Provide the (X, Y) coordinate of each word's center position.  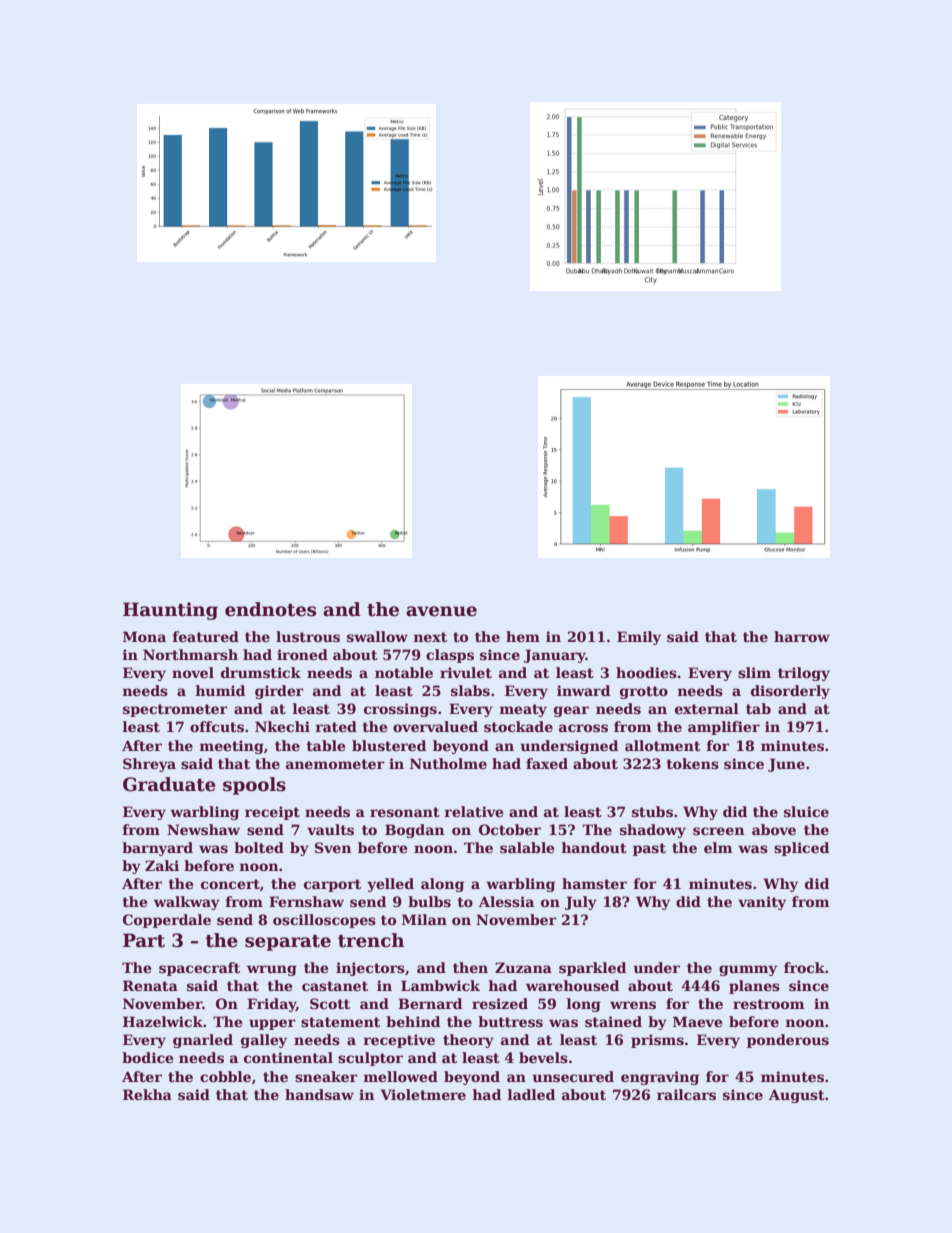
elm (718, 847)
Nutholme (448, 763)
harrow (802, 636)
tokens (692, 763)
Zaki (162, 865)
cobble (225, 1076)
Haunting (170, 611)
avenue (441, 611)
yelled (390, 885)
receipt (272, 813)
